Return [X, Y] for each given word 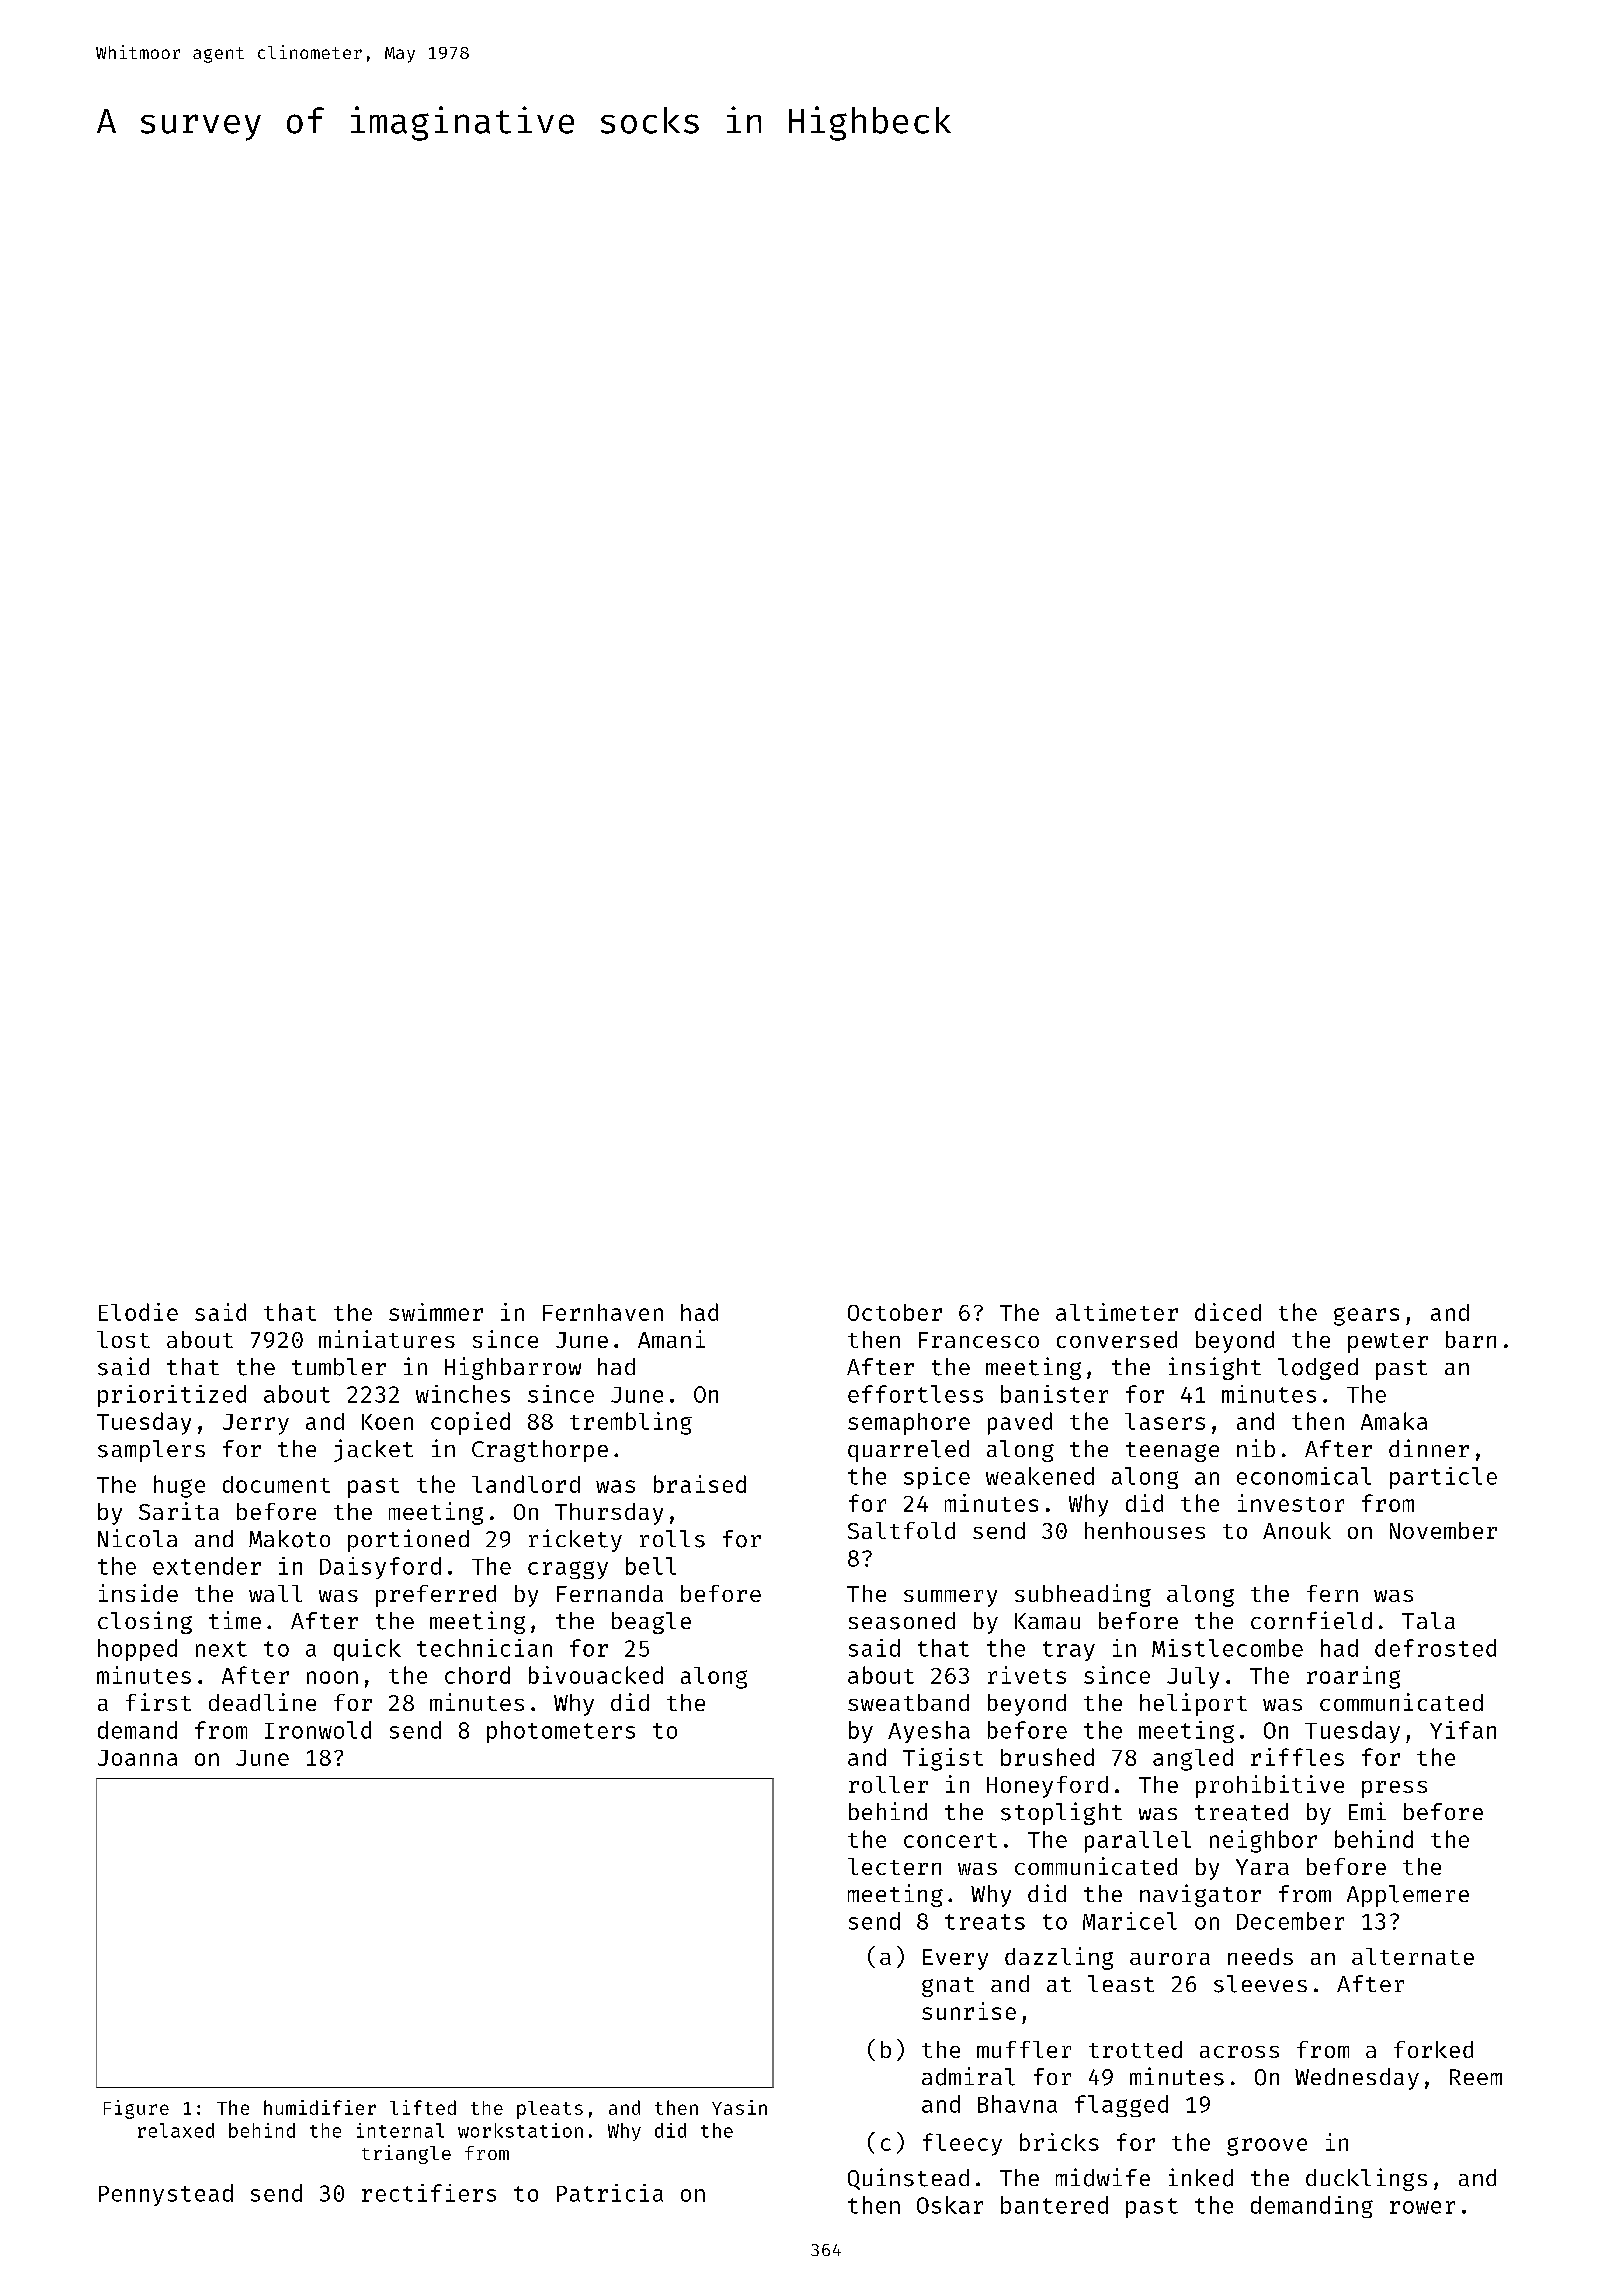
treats [985, 1922]
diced [1228, 1312]
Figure [136, 2109]
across [1239, 2052]
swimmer [436, 1312]
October [895, 1312]
